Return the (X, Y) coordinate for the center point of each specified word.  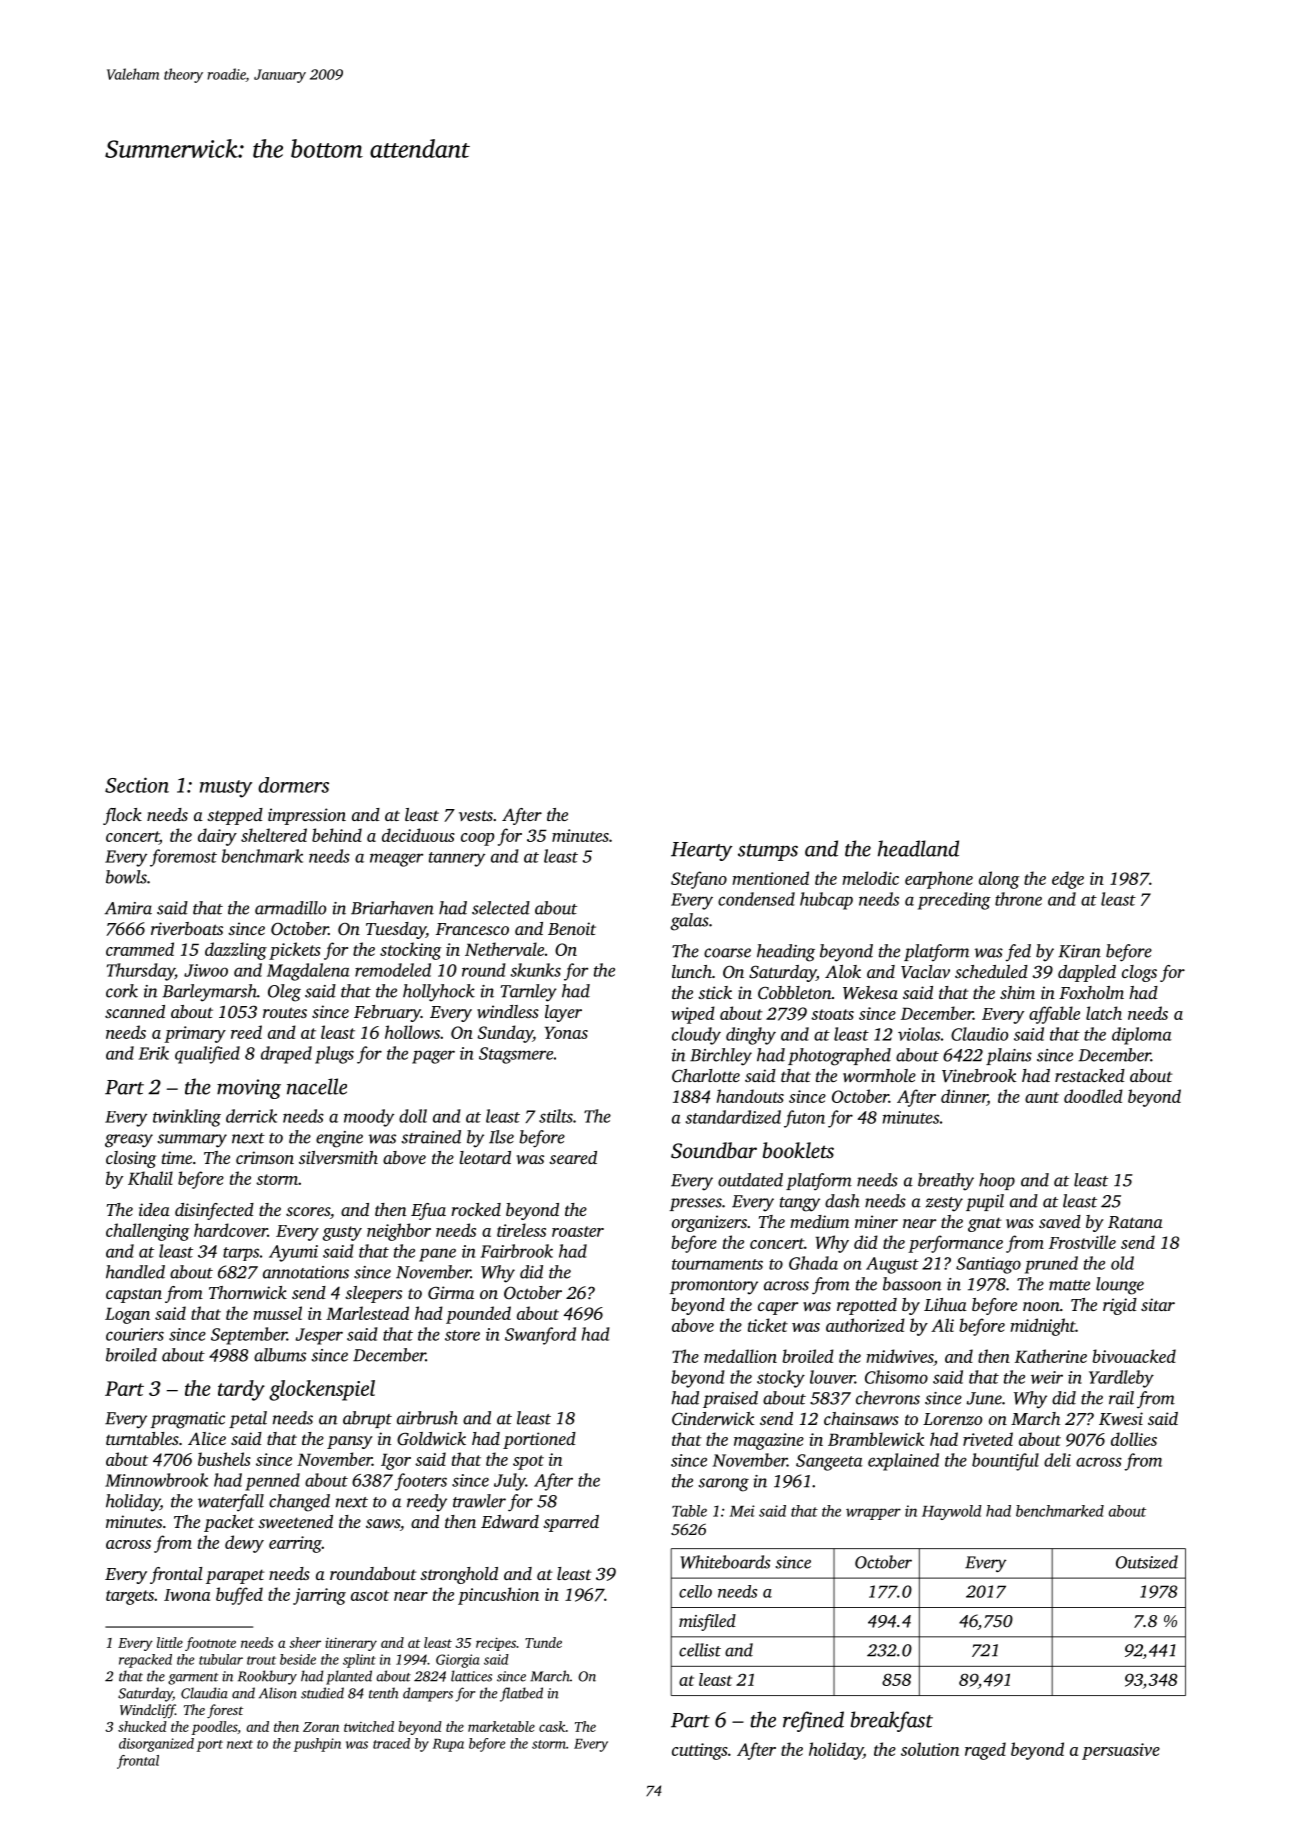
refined (813, 1721)
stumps (768, 852)
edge (1068, 880)
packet (229, 1523)
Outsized (1147, 1562)
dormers (293, 785)
